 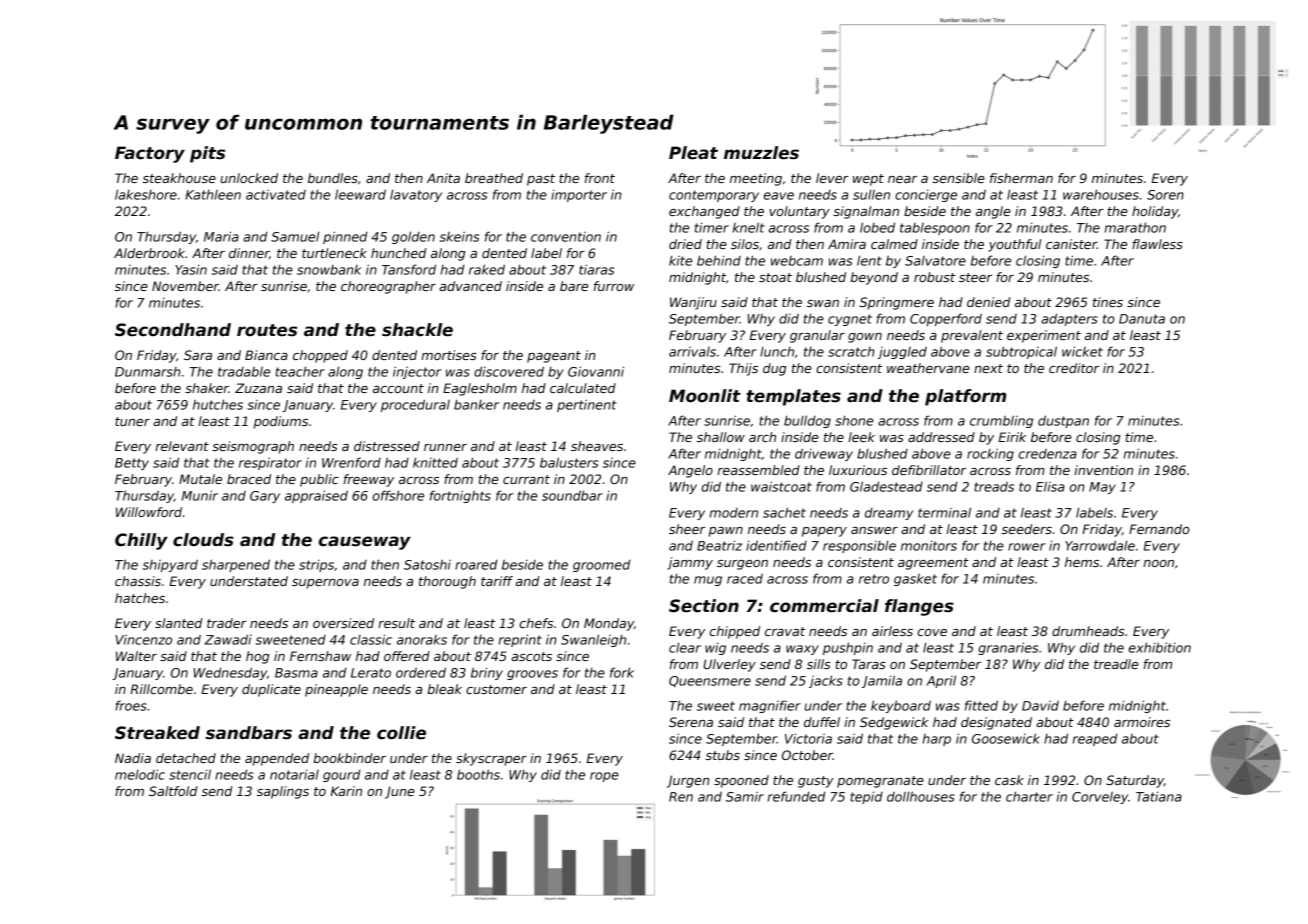 I want to click on Serena, so click(x=691, y=722).
